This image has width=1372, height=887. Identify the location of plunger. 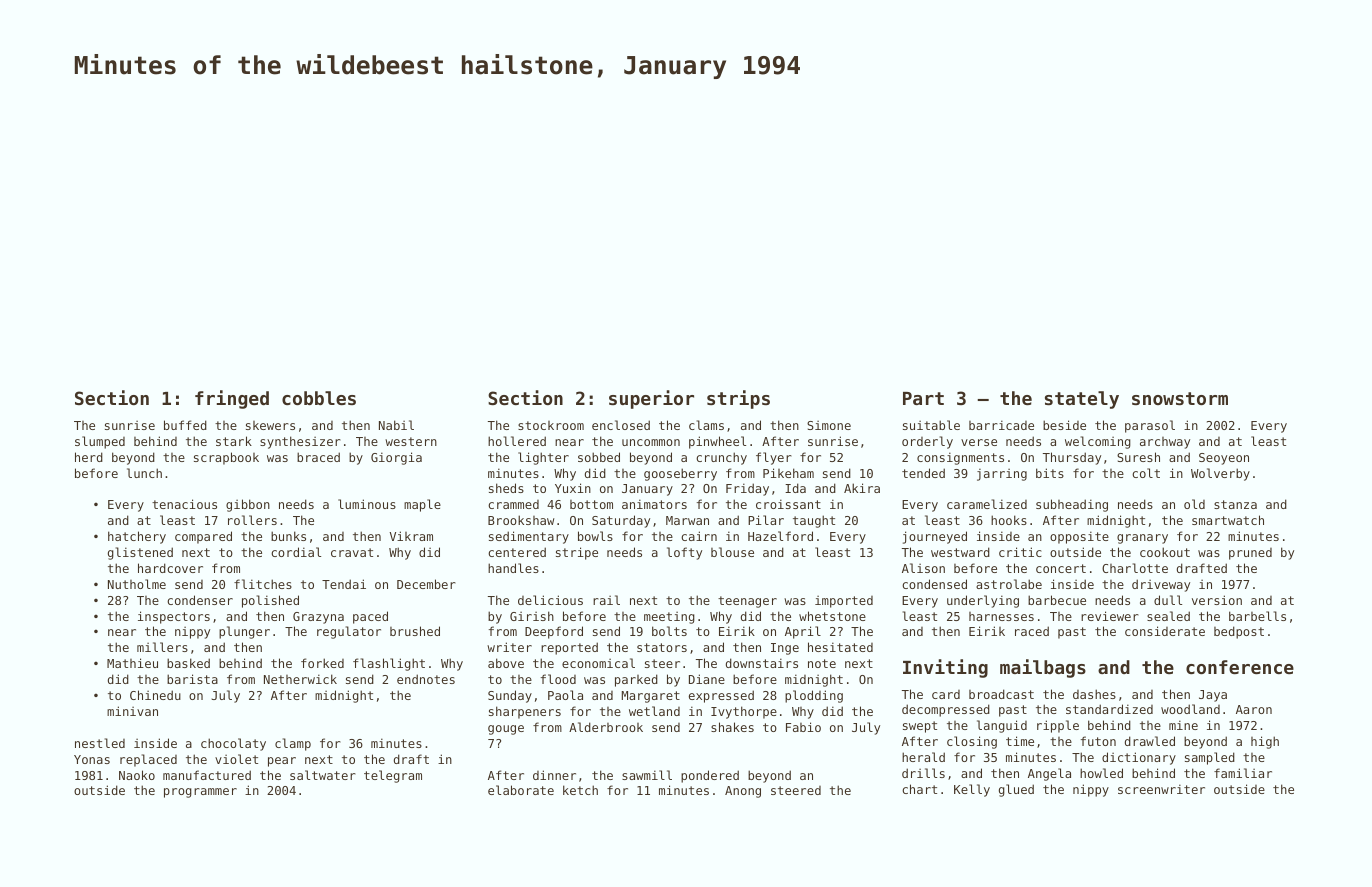
(244, 632).
